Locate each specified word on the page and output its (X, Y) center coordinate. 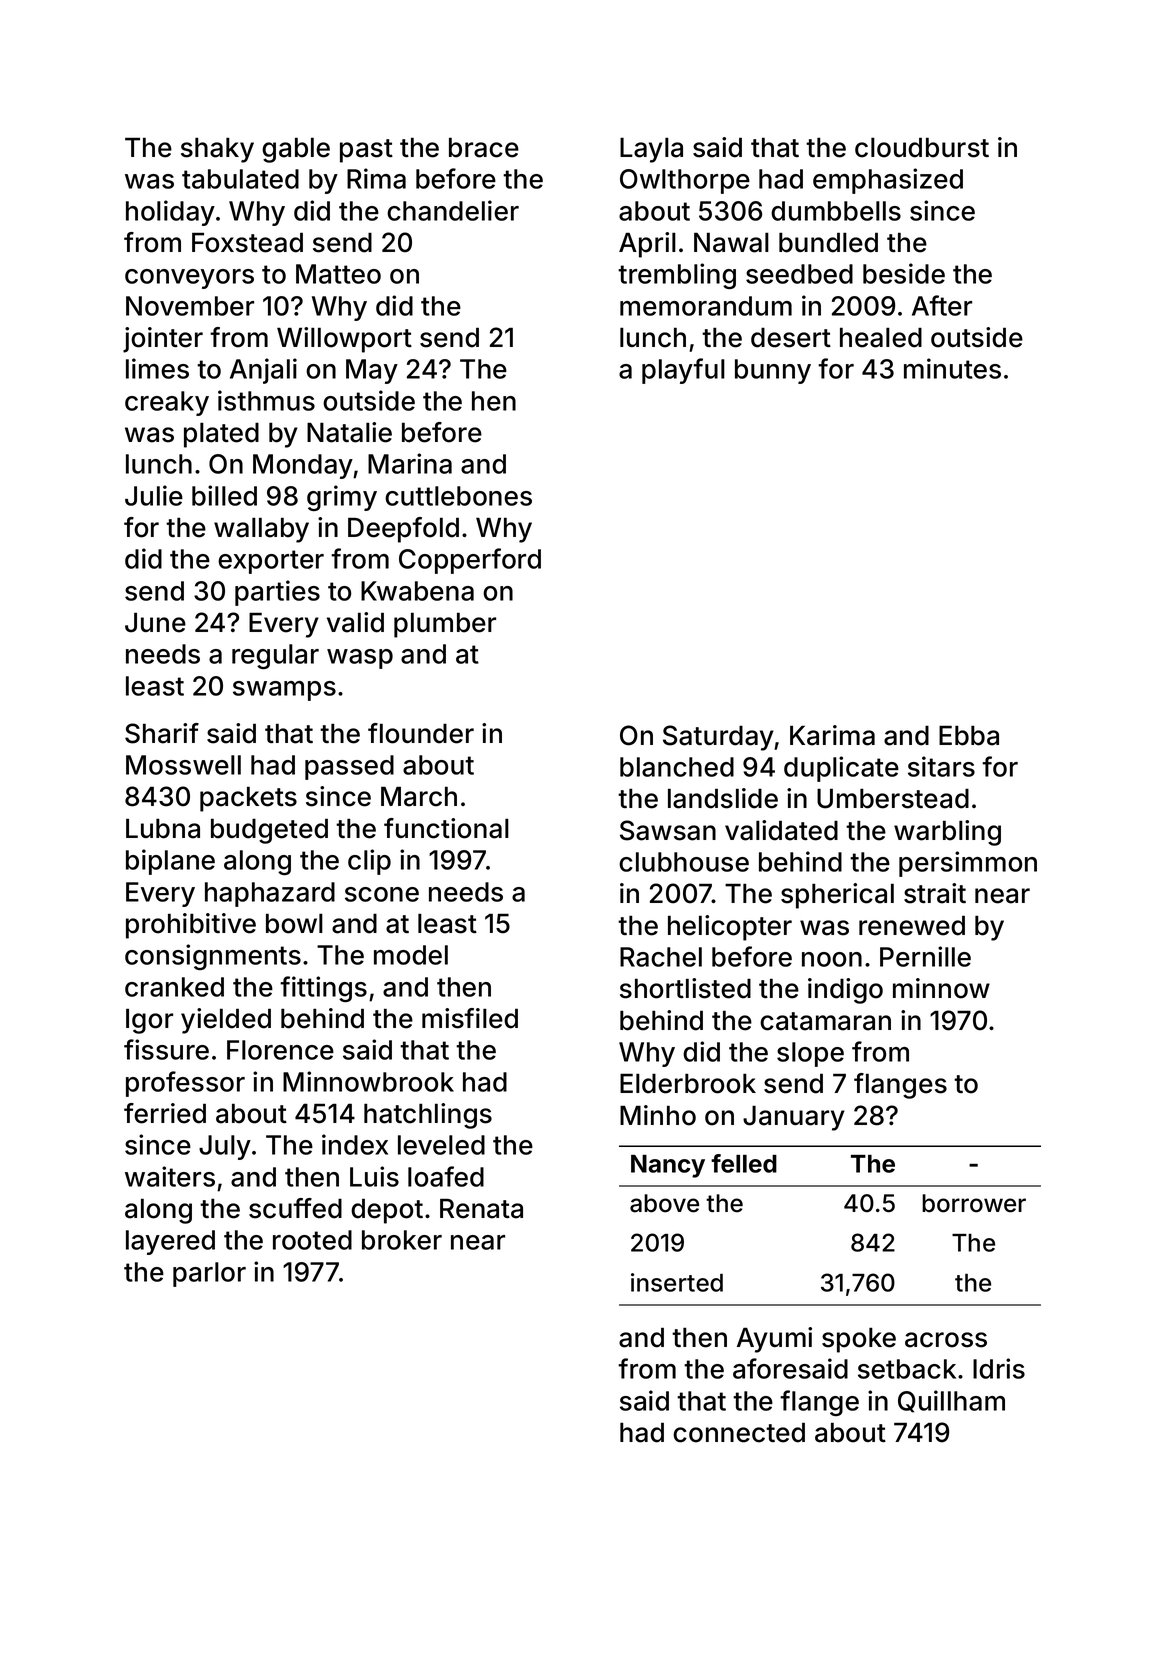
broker (402, 1240)
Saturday (718, 738)
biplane (170, 862)
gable (296, 150)
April (647, 245)
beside (904, 273)
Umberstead (893, 799)
